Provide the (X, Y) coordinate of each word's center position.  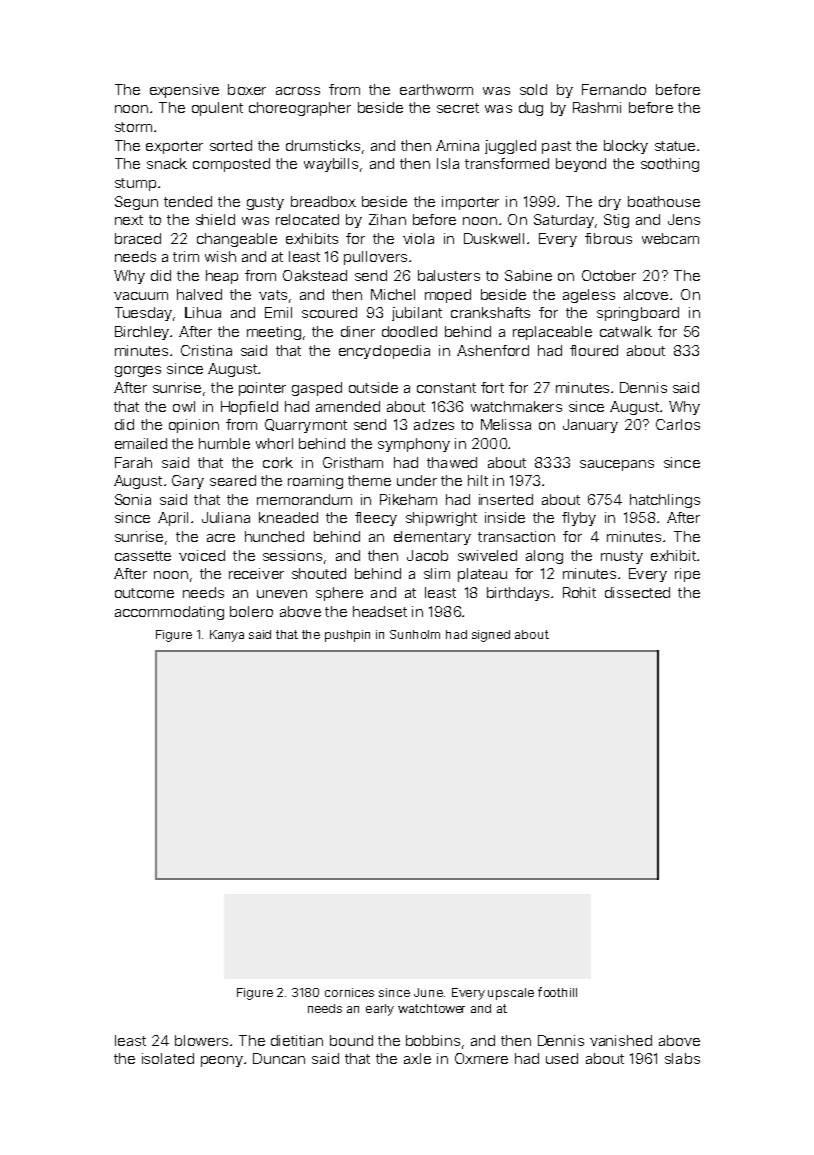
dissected (637, 592)
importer (470, 203)
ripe (687, 575)
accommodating (169, 613)
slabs (682, 1058)
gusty (265, 203)
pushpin (347, 636)
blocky (626, 147)
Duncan (279, 1058)
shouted (319, 573)
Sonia (133, 499)
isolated (168, 1058)
